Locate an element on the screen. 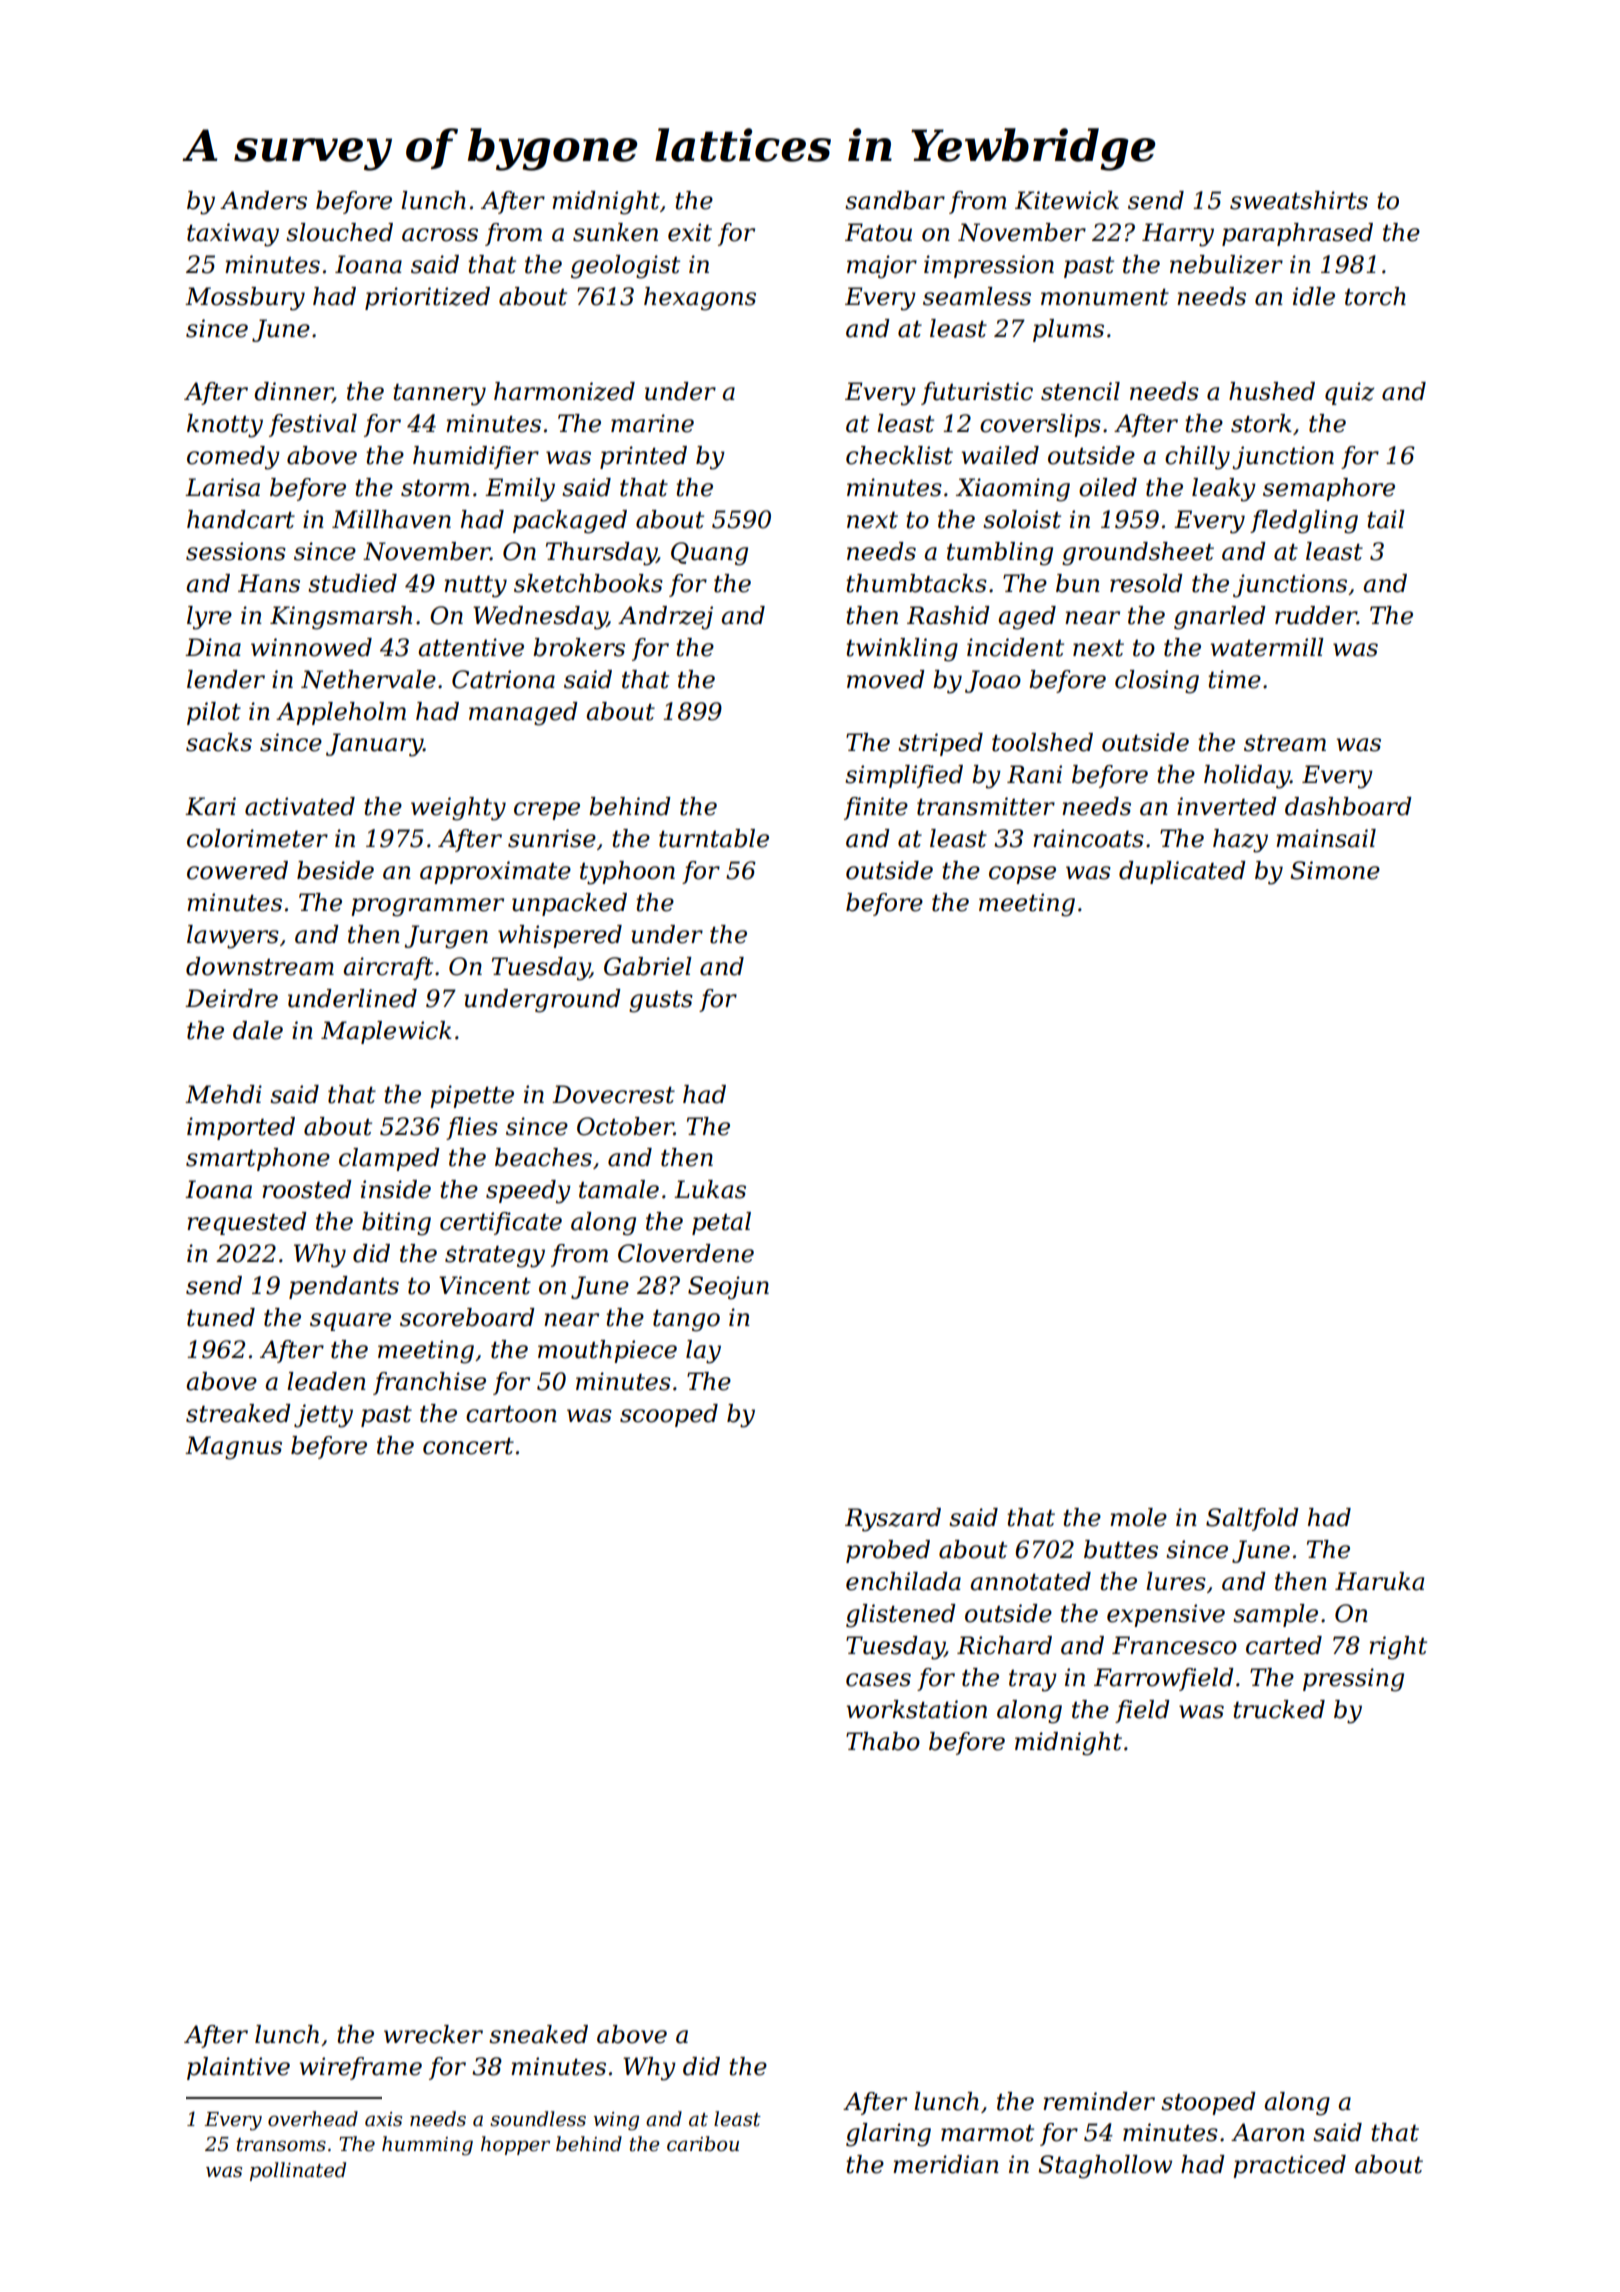  tumbling is located at coordinates (1000, 554).
